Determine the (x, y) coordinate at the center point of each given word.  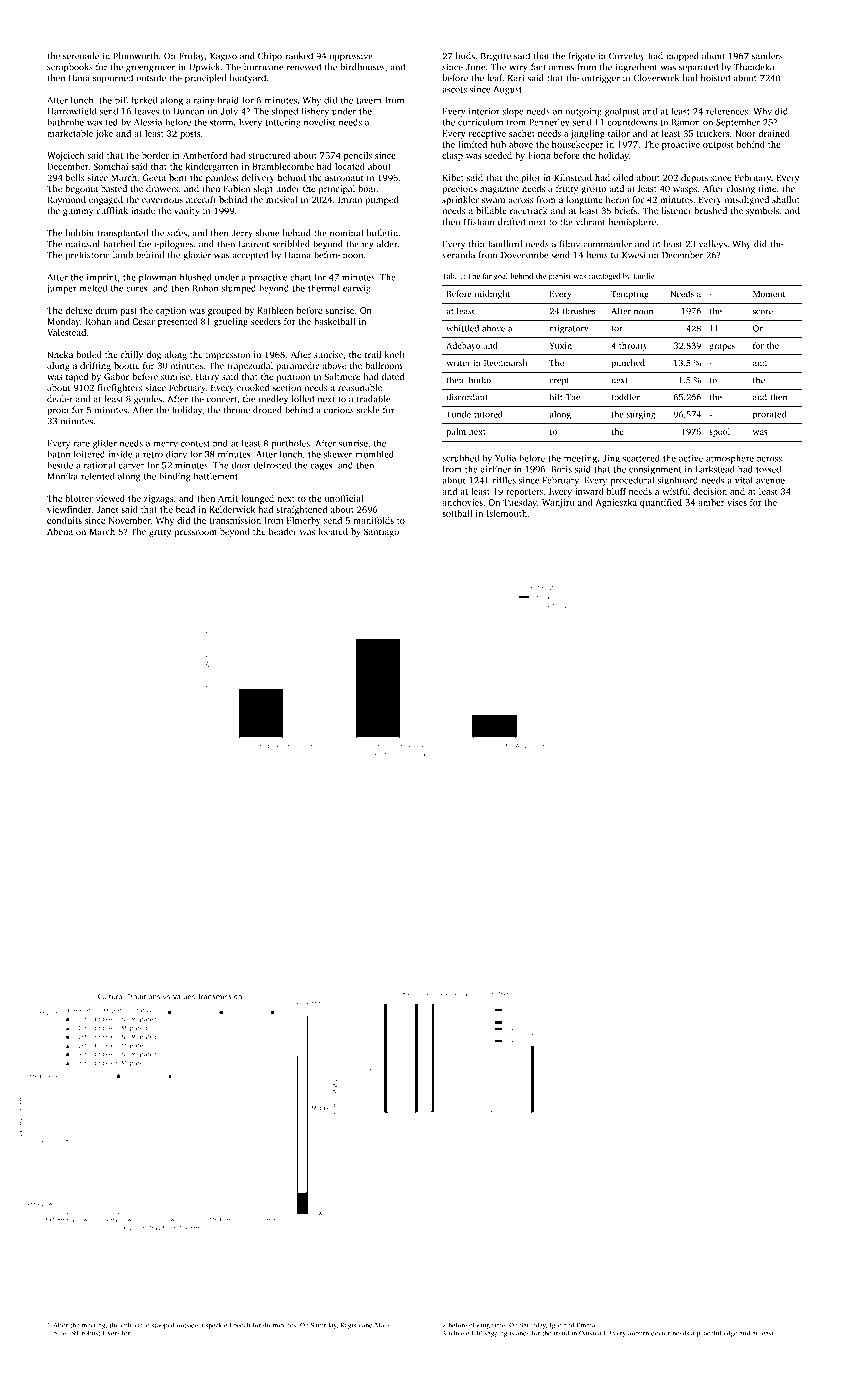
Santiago (381, 532)
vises (737, 502)
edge (730, 1333)
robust (91, 1333)
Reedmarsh (505, 362)
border (155, 155)
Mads (383, 1325)
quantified (661, 503)
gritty (160, 532)
